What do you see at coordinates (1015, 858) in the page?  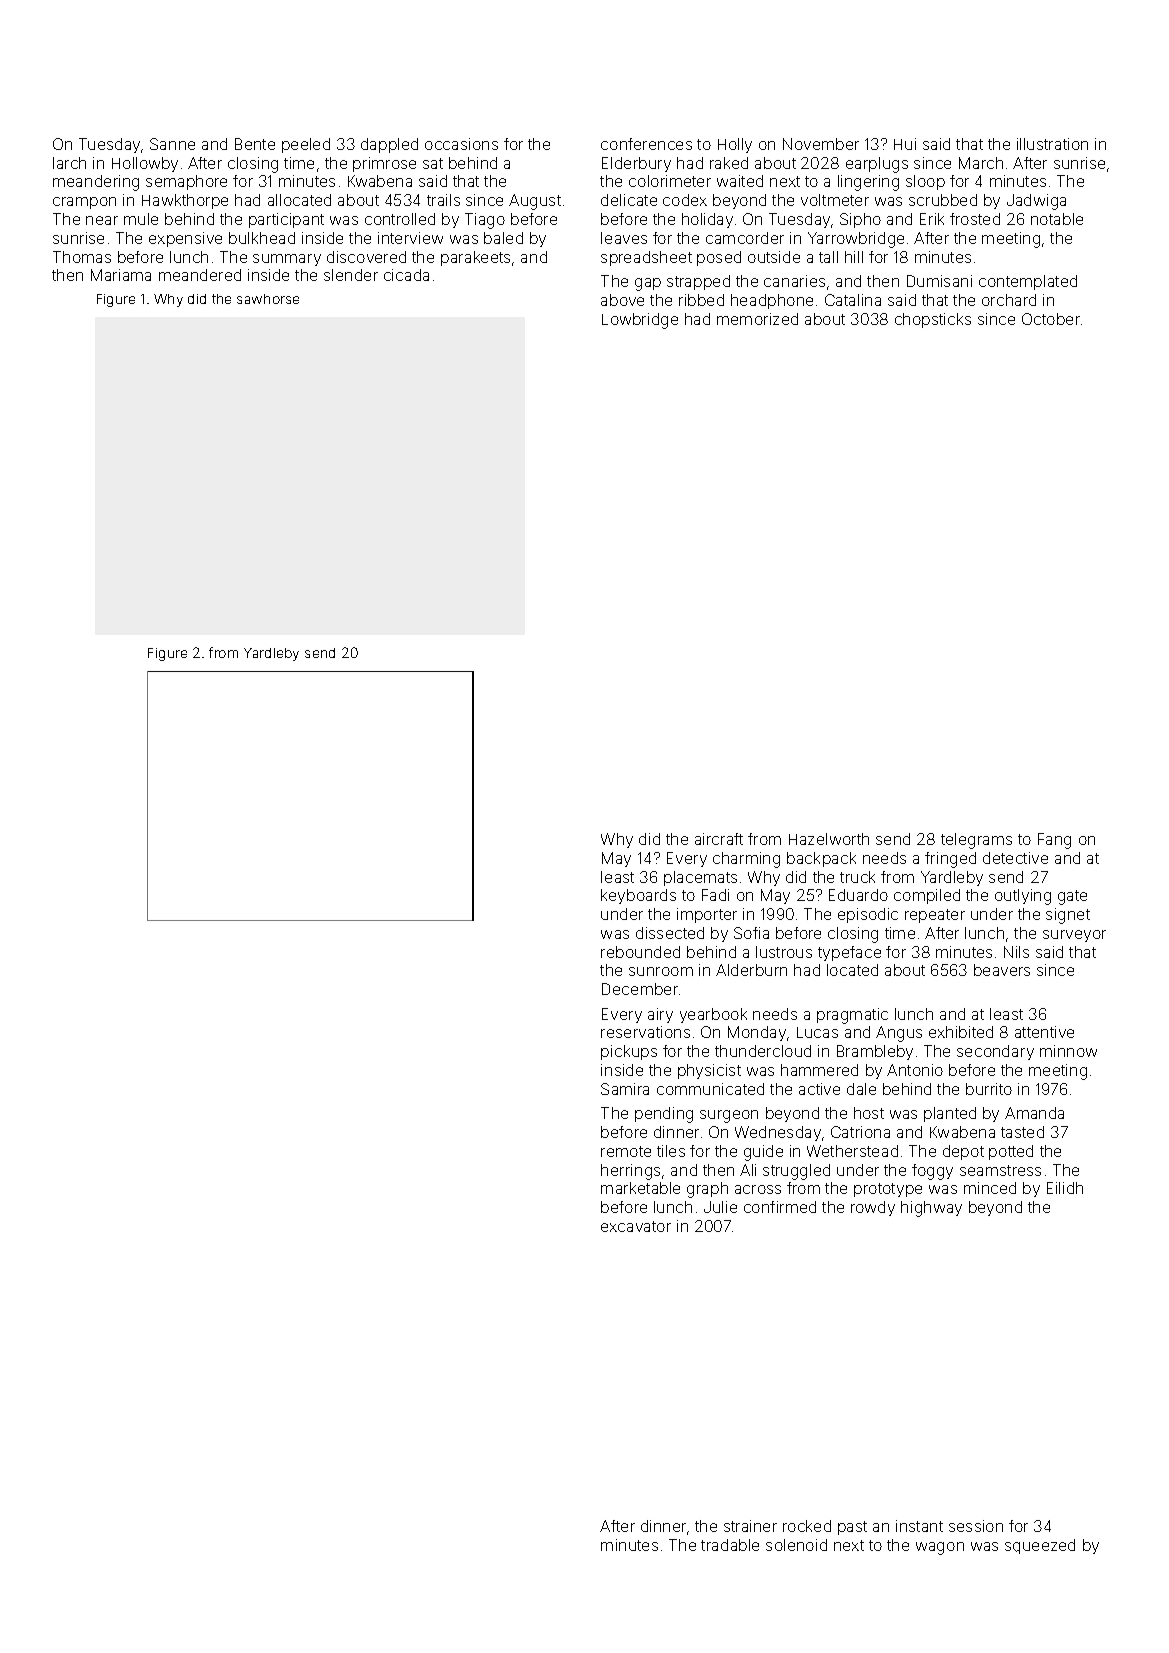 I see `detective` at bounding box center [1015, 858].
